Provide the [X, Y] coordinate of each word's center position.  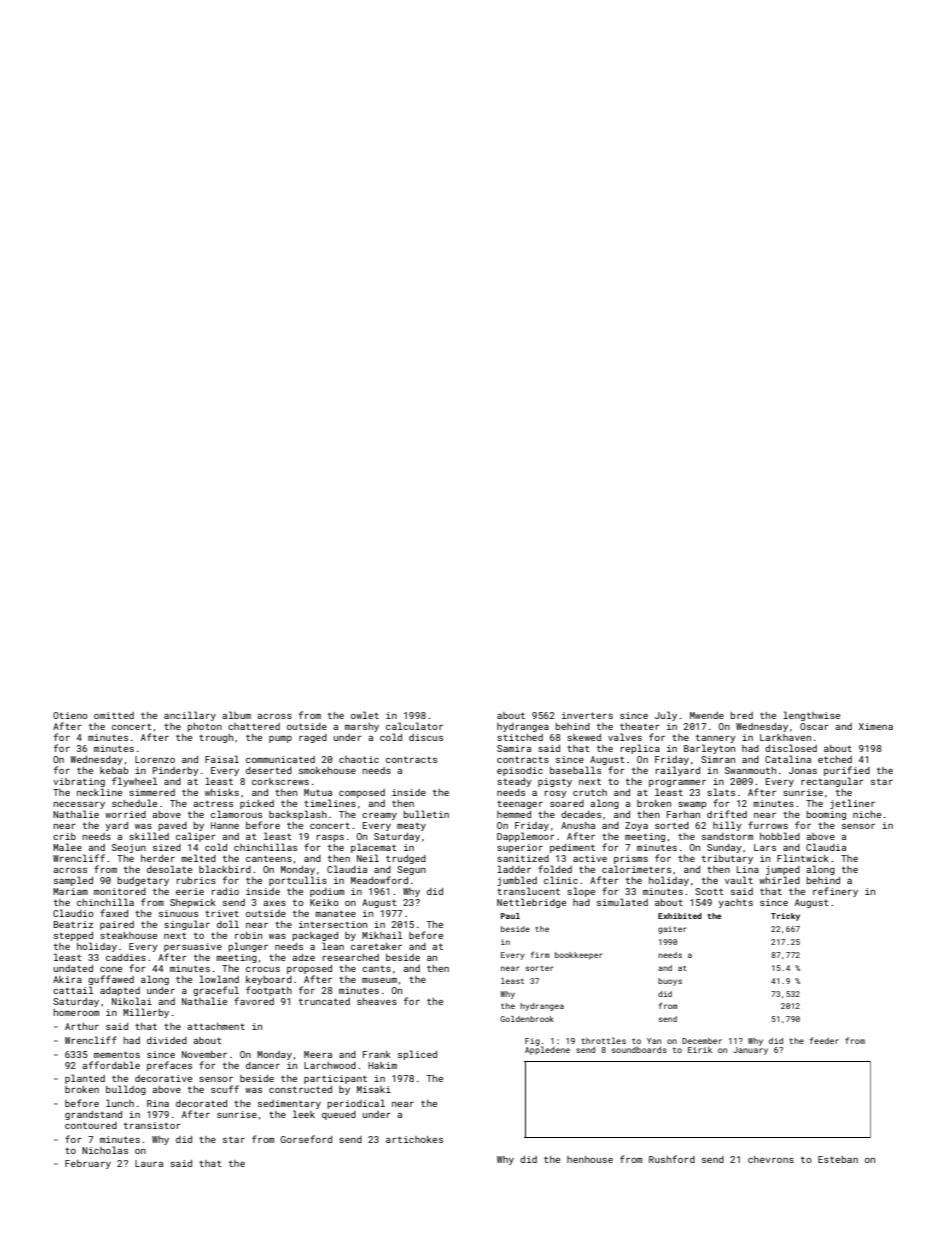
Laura [149, 1163]
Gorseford [306, 1139]
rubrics [196, 880]
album [236, 715]
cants [376, 969]
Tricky [785, 917]
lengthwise [811, 716]
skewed [584, 737]
